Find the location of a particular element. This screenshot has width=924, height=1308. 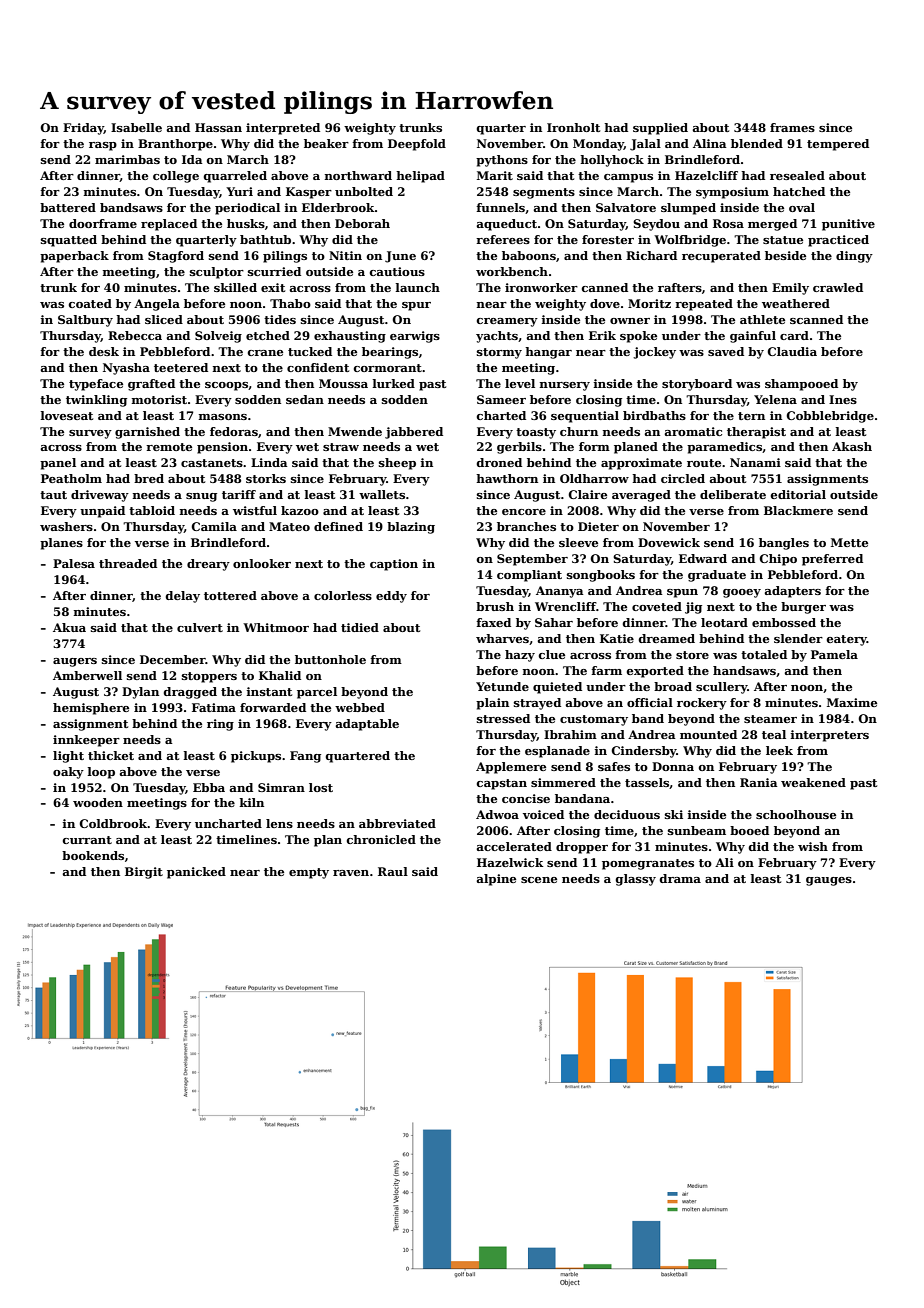

Hassan is located at coordinates (218, 127).
